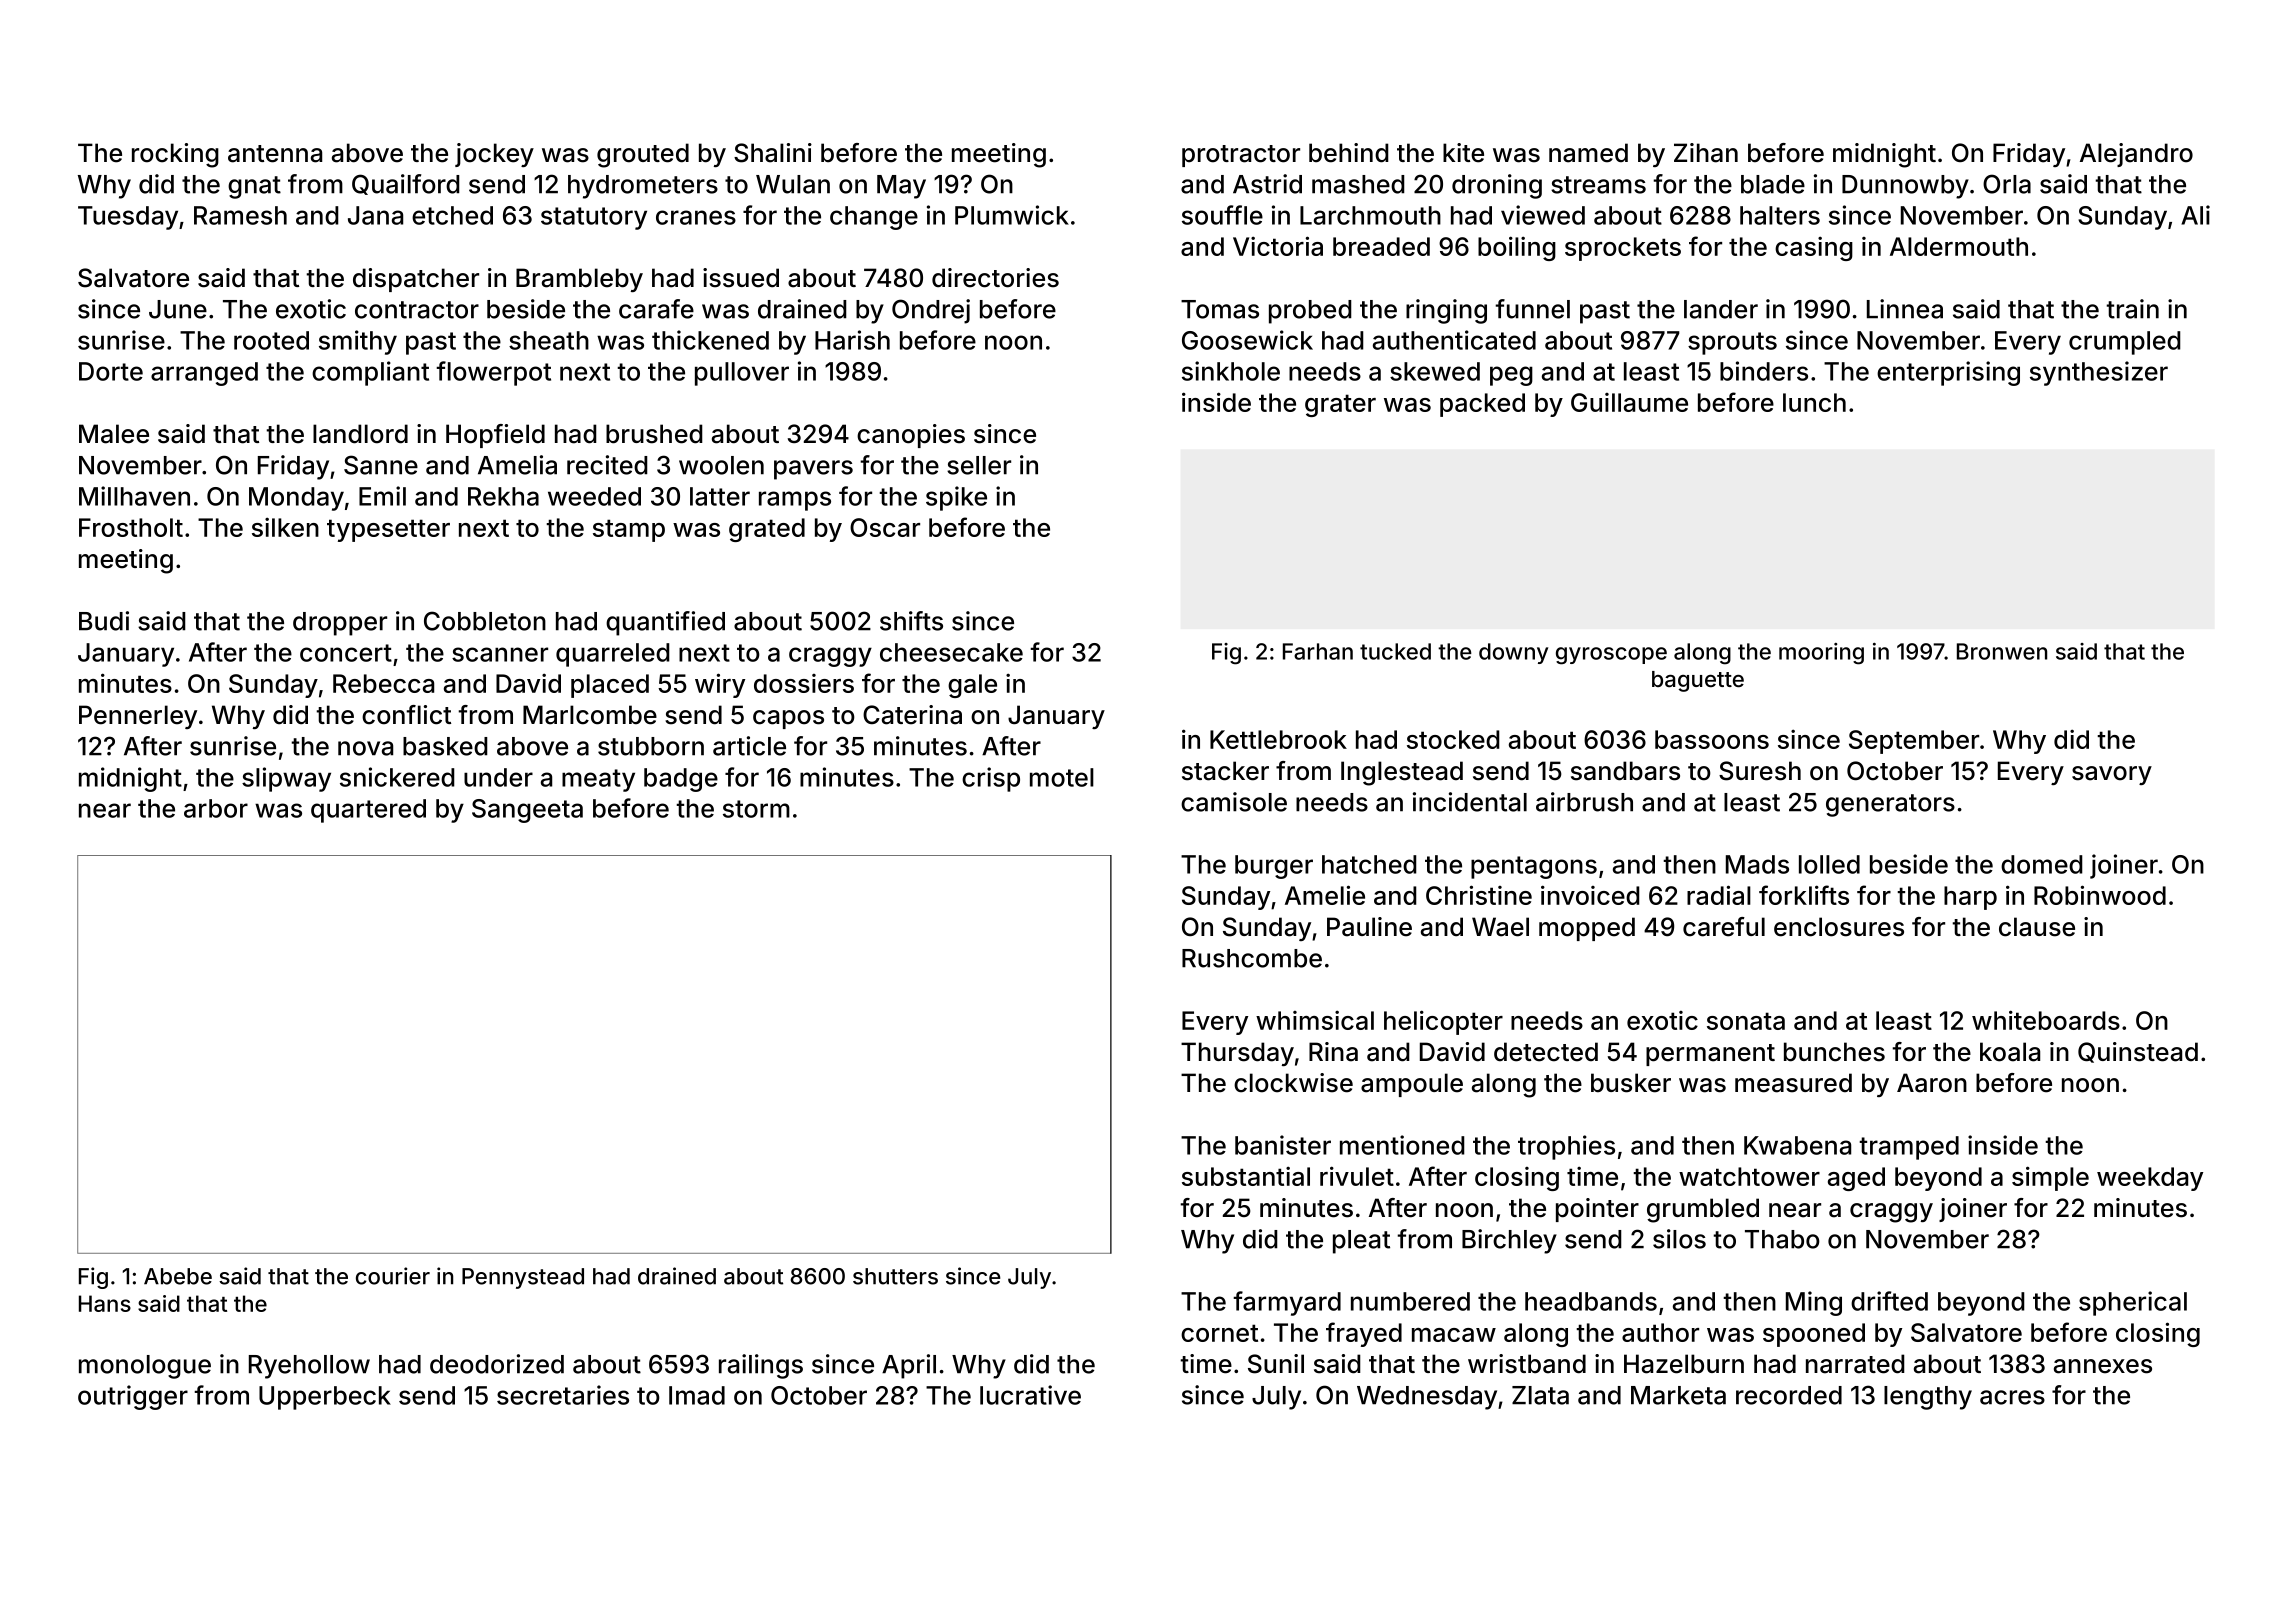 This page has height=1620, width=2292. Describe the element at coordinates (178, 1276) in the page. I see `Abebe` at that location.
